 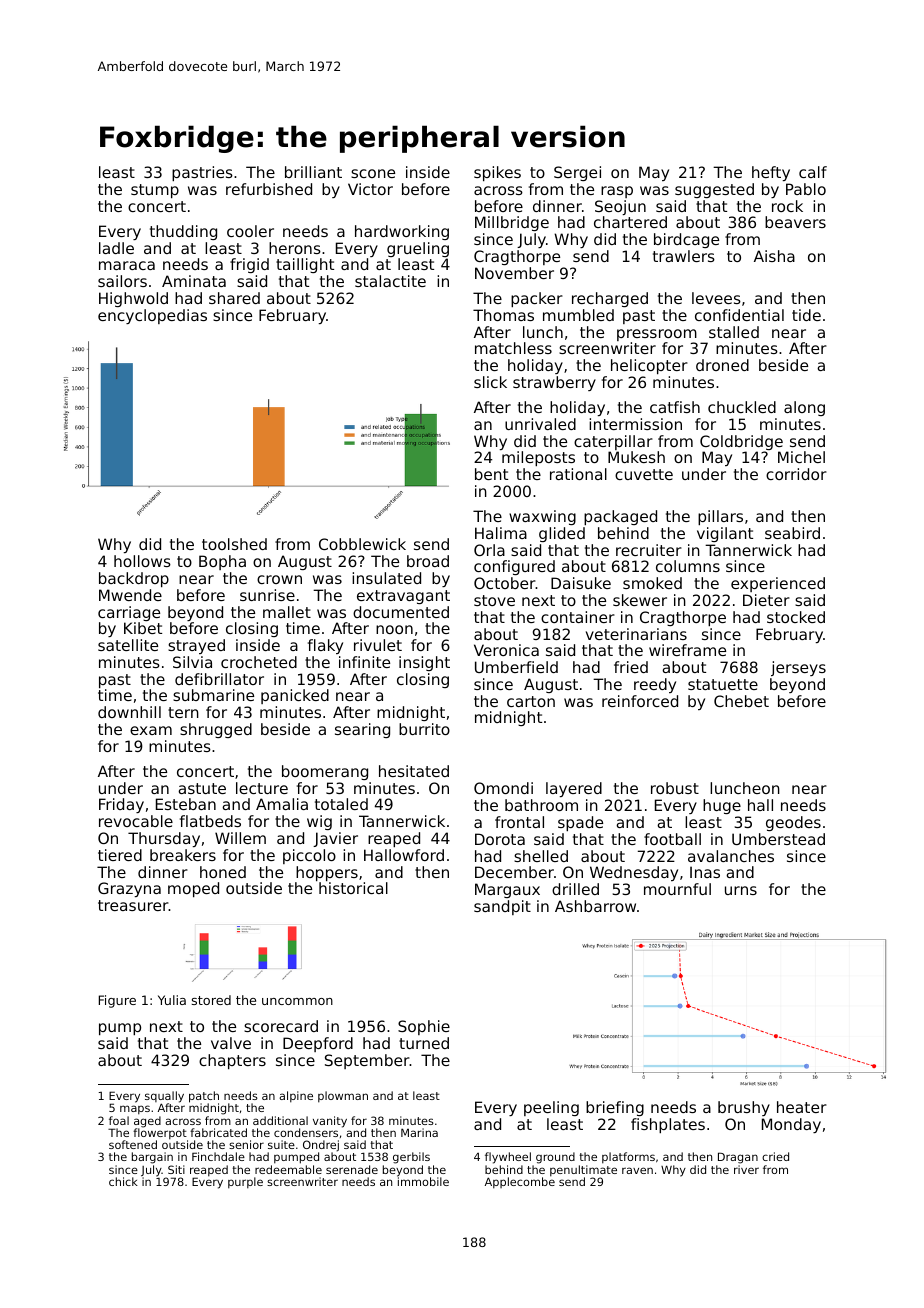 What do you see at coordinates (234, 298) in the screenshot?
I see `shared` at bounding box center [234, 298].
